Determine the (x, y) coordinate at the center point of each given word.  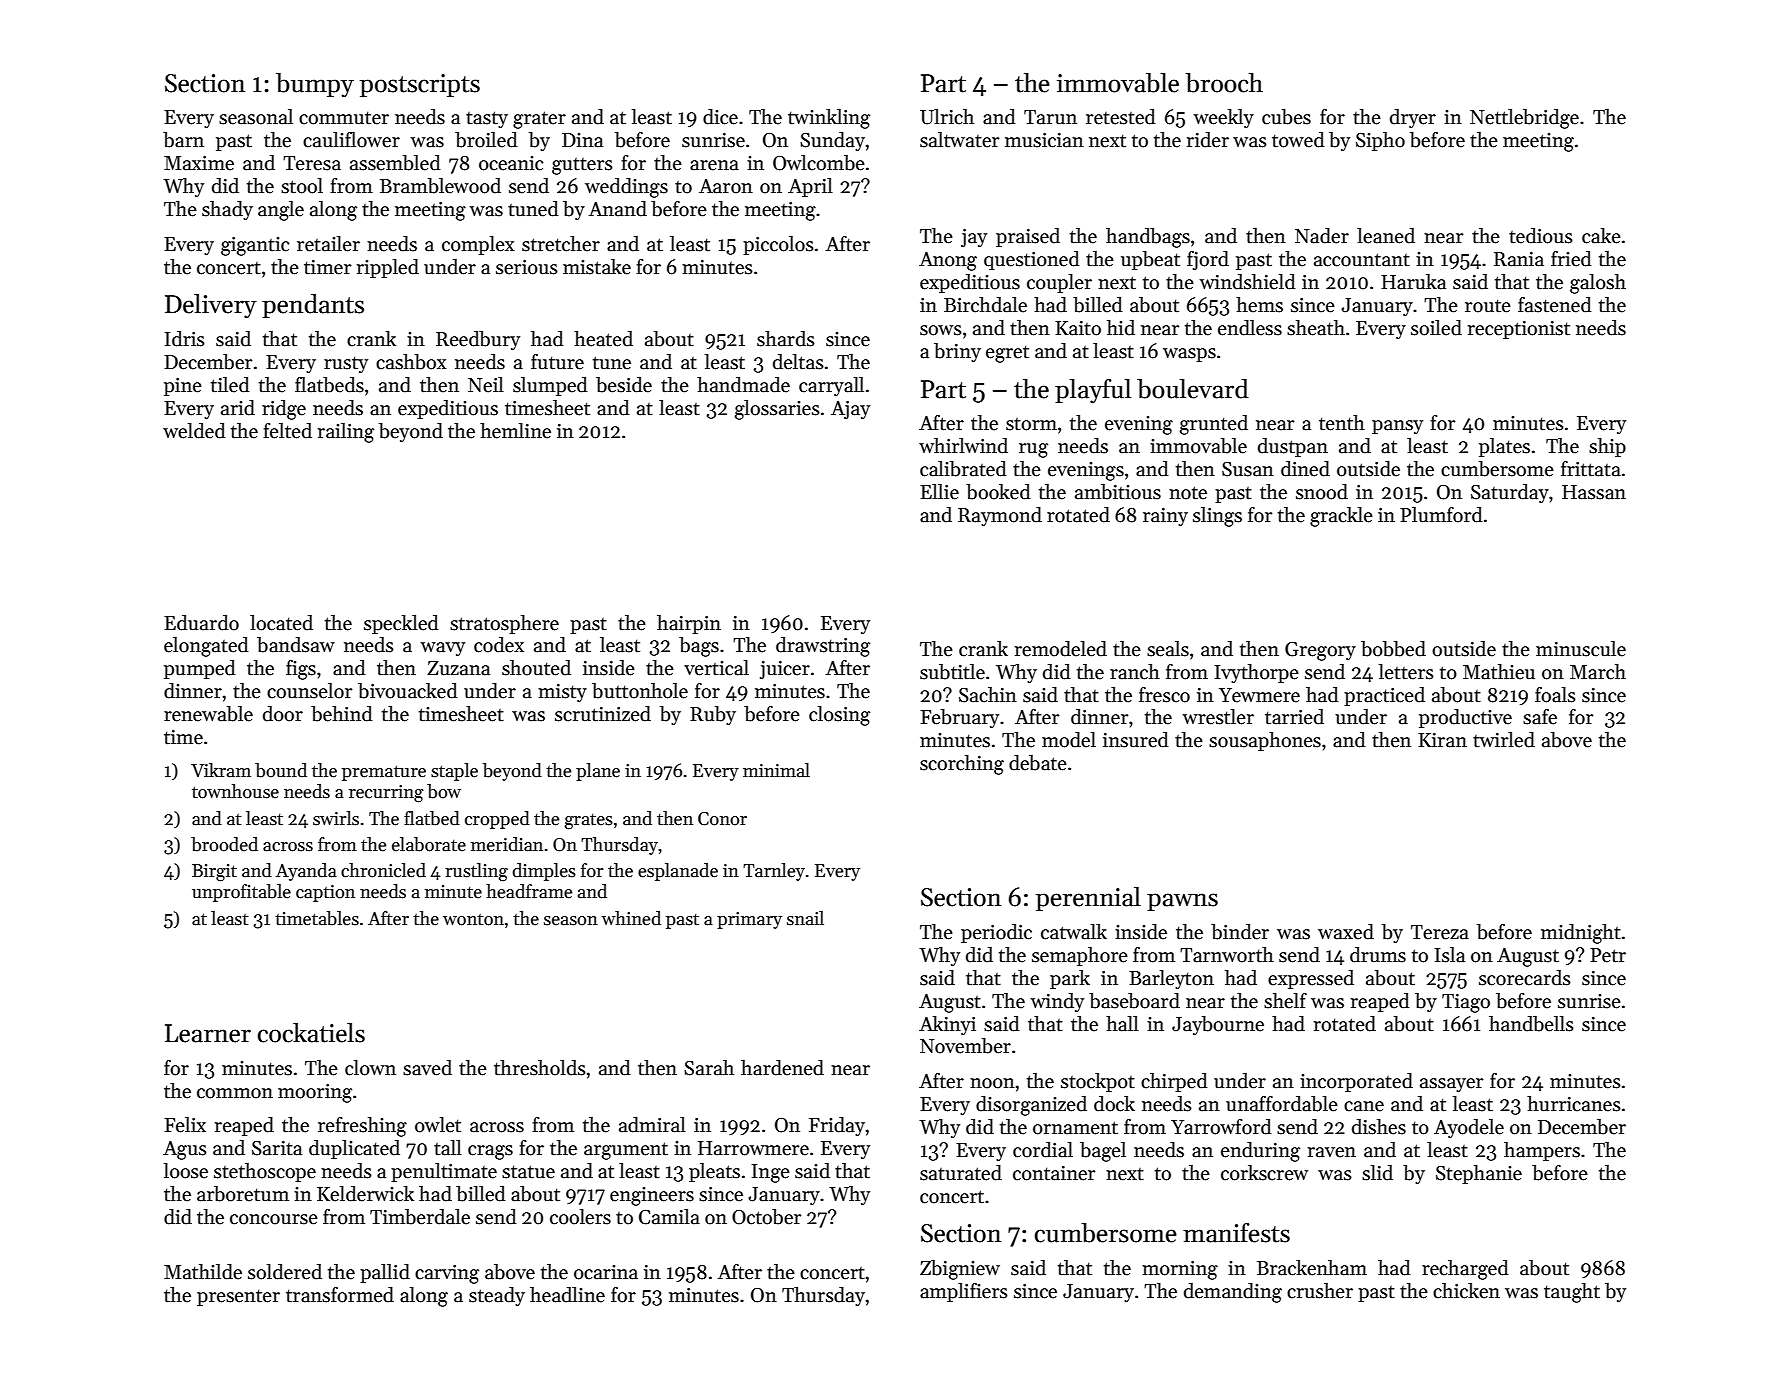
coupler (1059, 283)
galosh (1598, 284)
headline (567, 1295)
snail (805, 918)
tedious (1541, 236)
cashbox (411, 362)
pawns (1182, 902)
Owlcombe (819, 163)
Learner (208, 1033)
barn (183, 140)
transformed (340, 1295)
